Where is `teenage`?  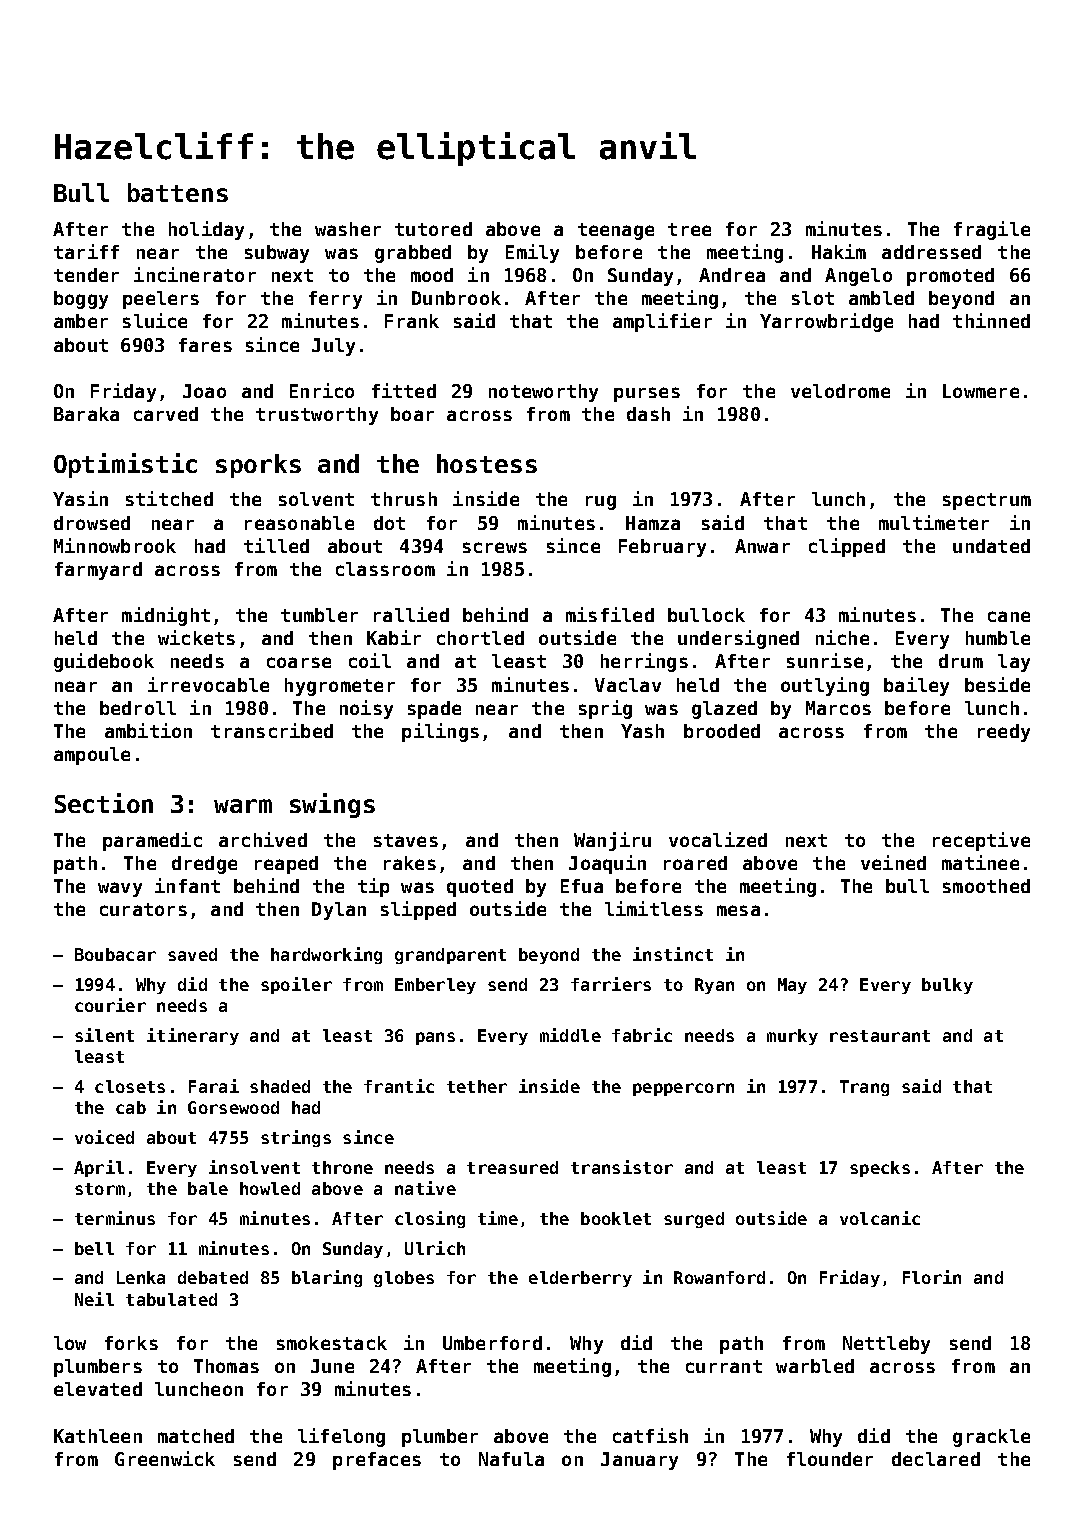 teenage is located at coordinates (616, 231).
